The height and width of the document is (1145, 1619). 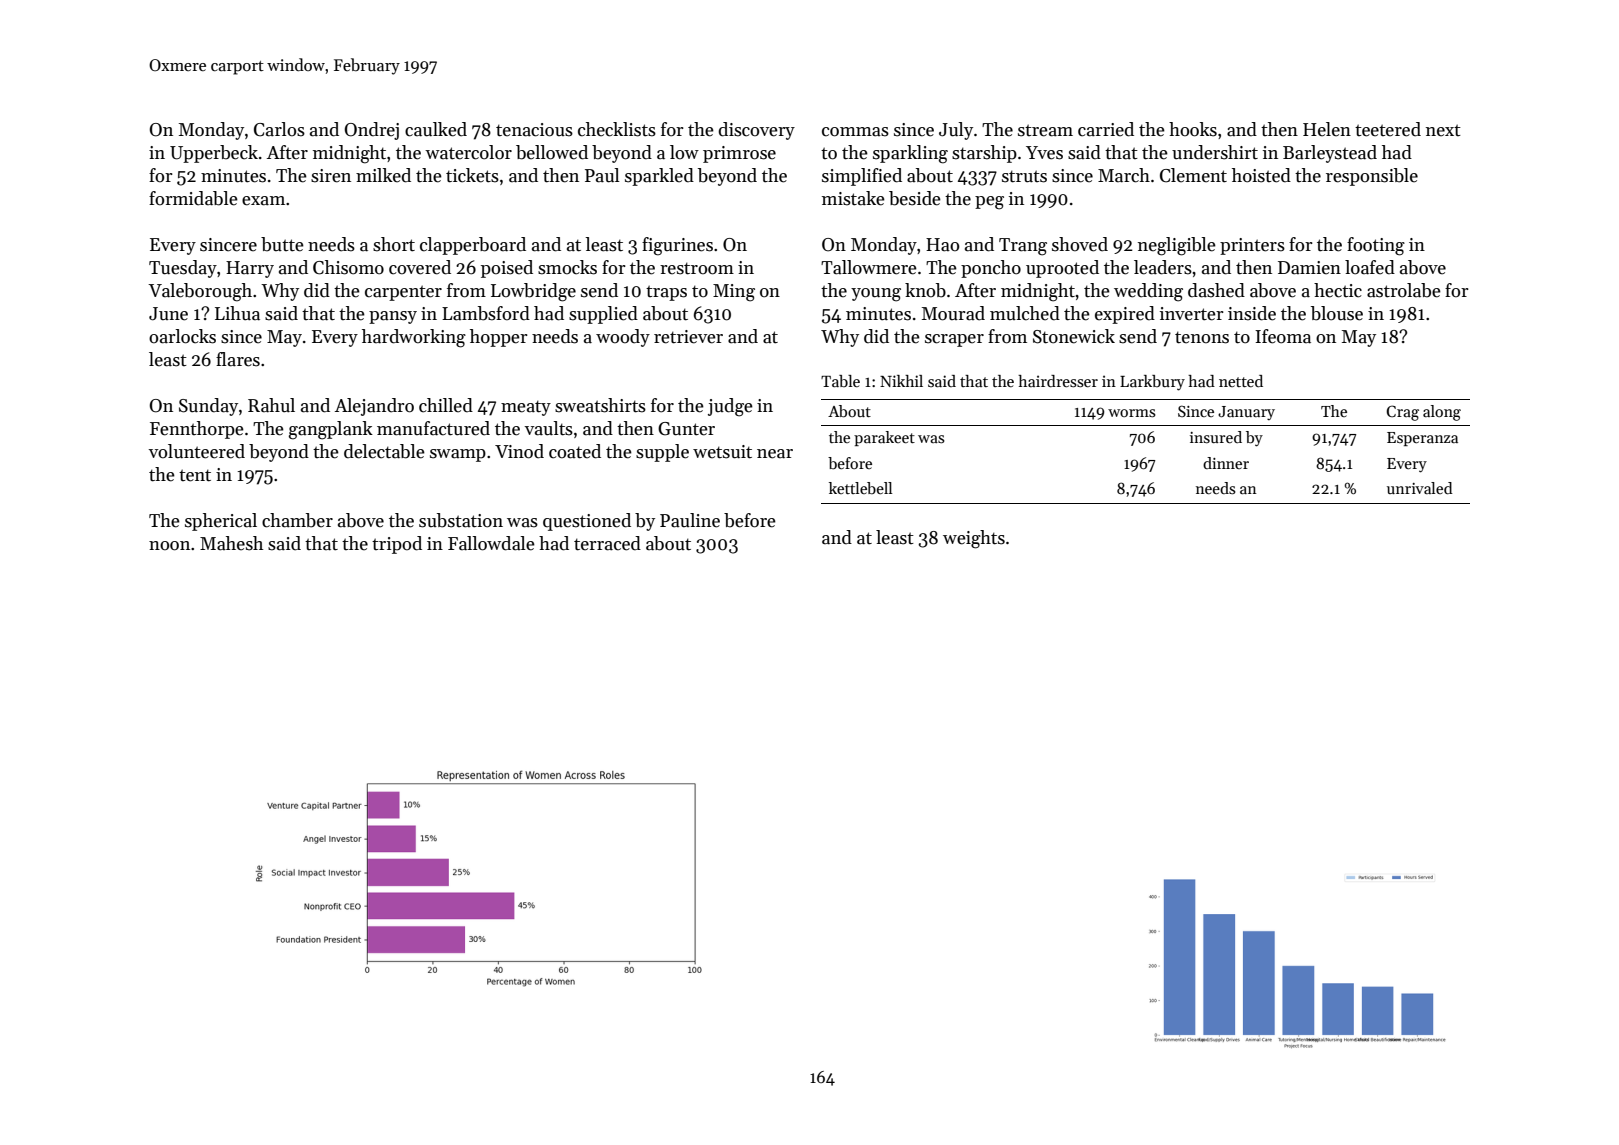 I want to click on printers, so click(x=1252, y=246).
